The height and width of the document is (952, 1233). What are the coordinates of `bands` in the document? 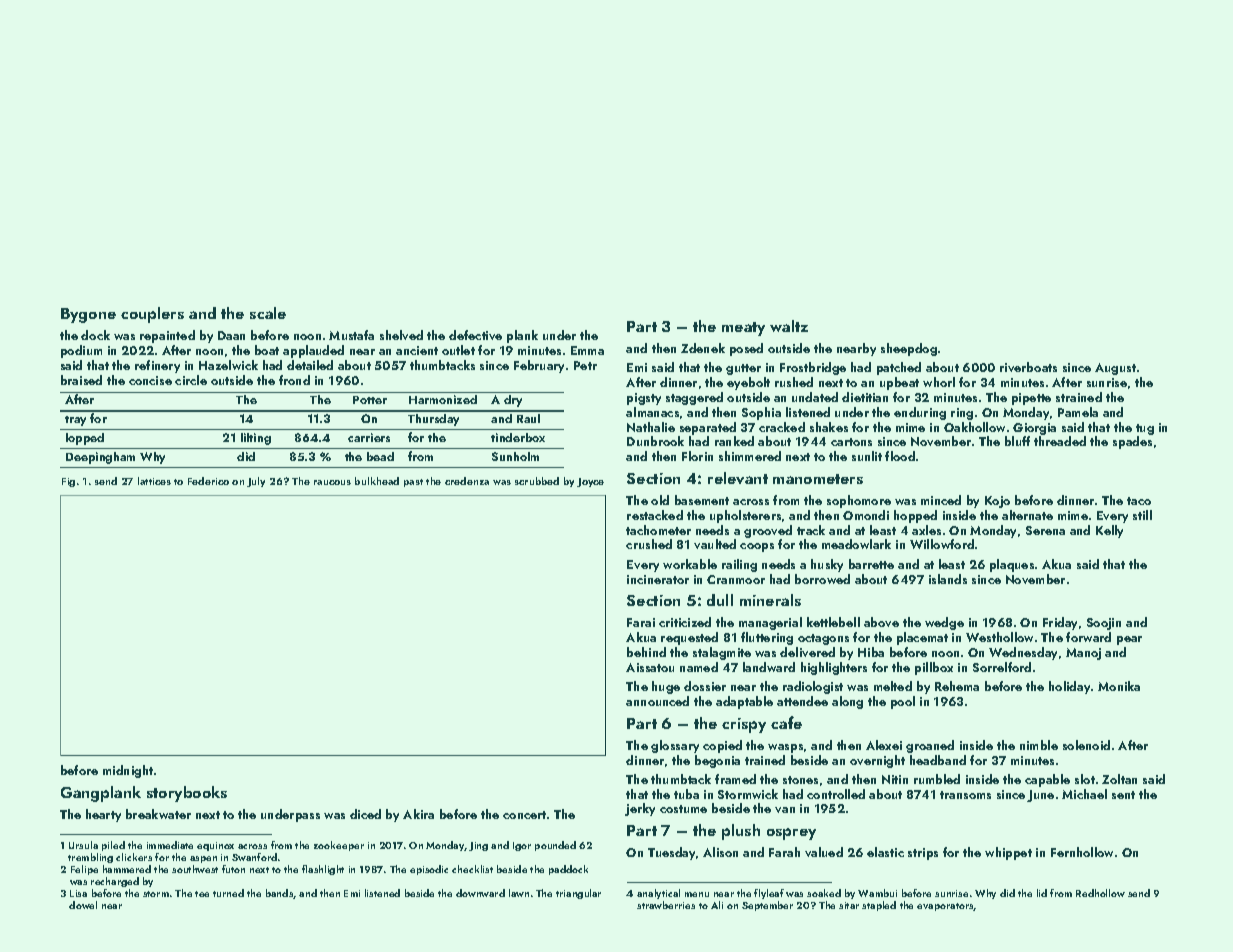 It's located at (280, 894).
